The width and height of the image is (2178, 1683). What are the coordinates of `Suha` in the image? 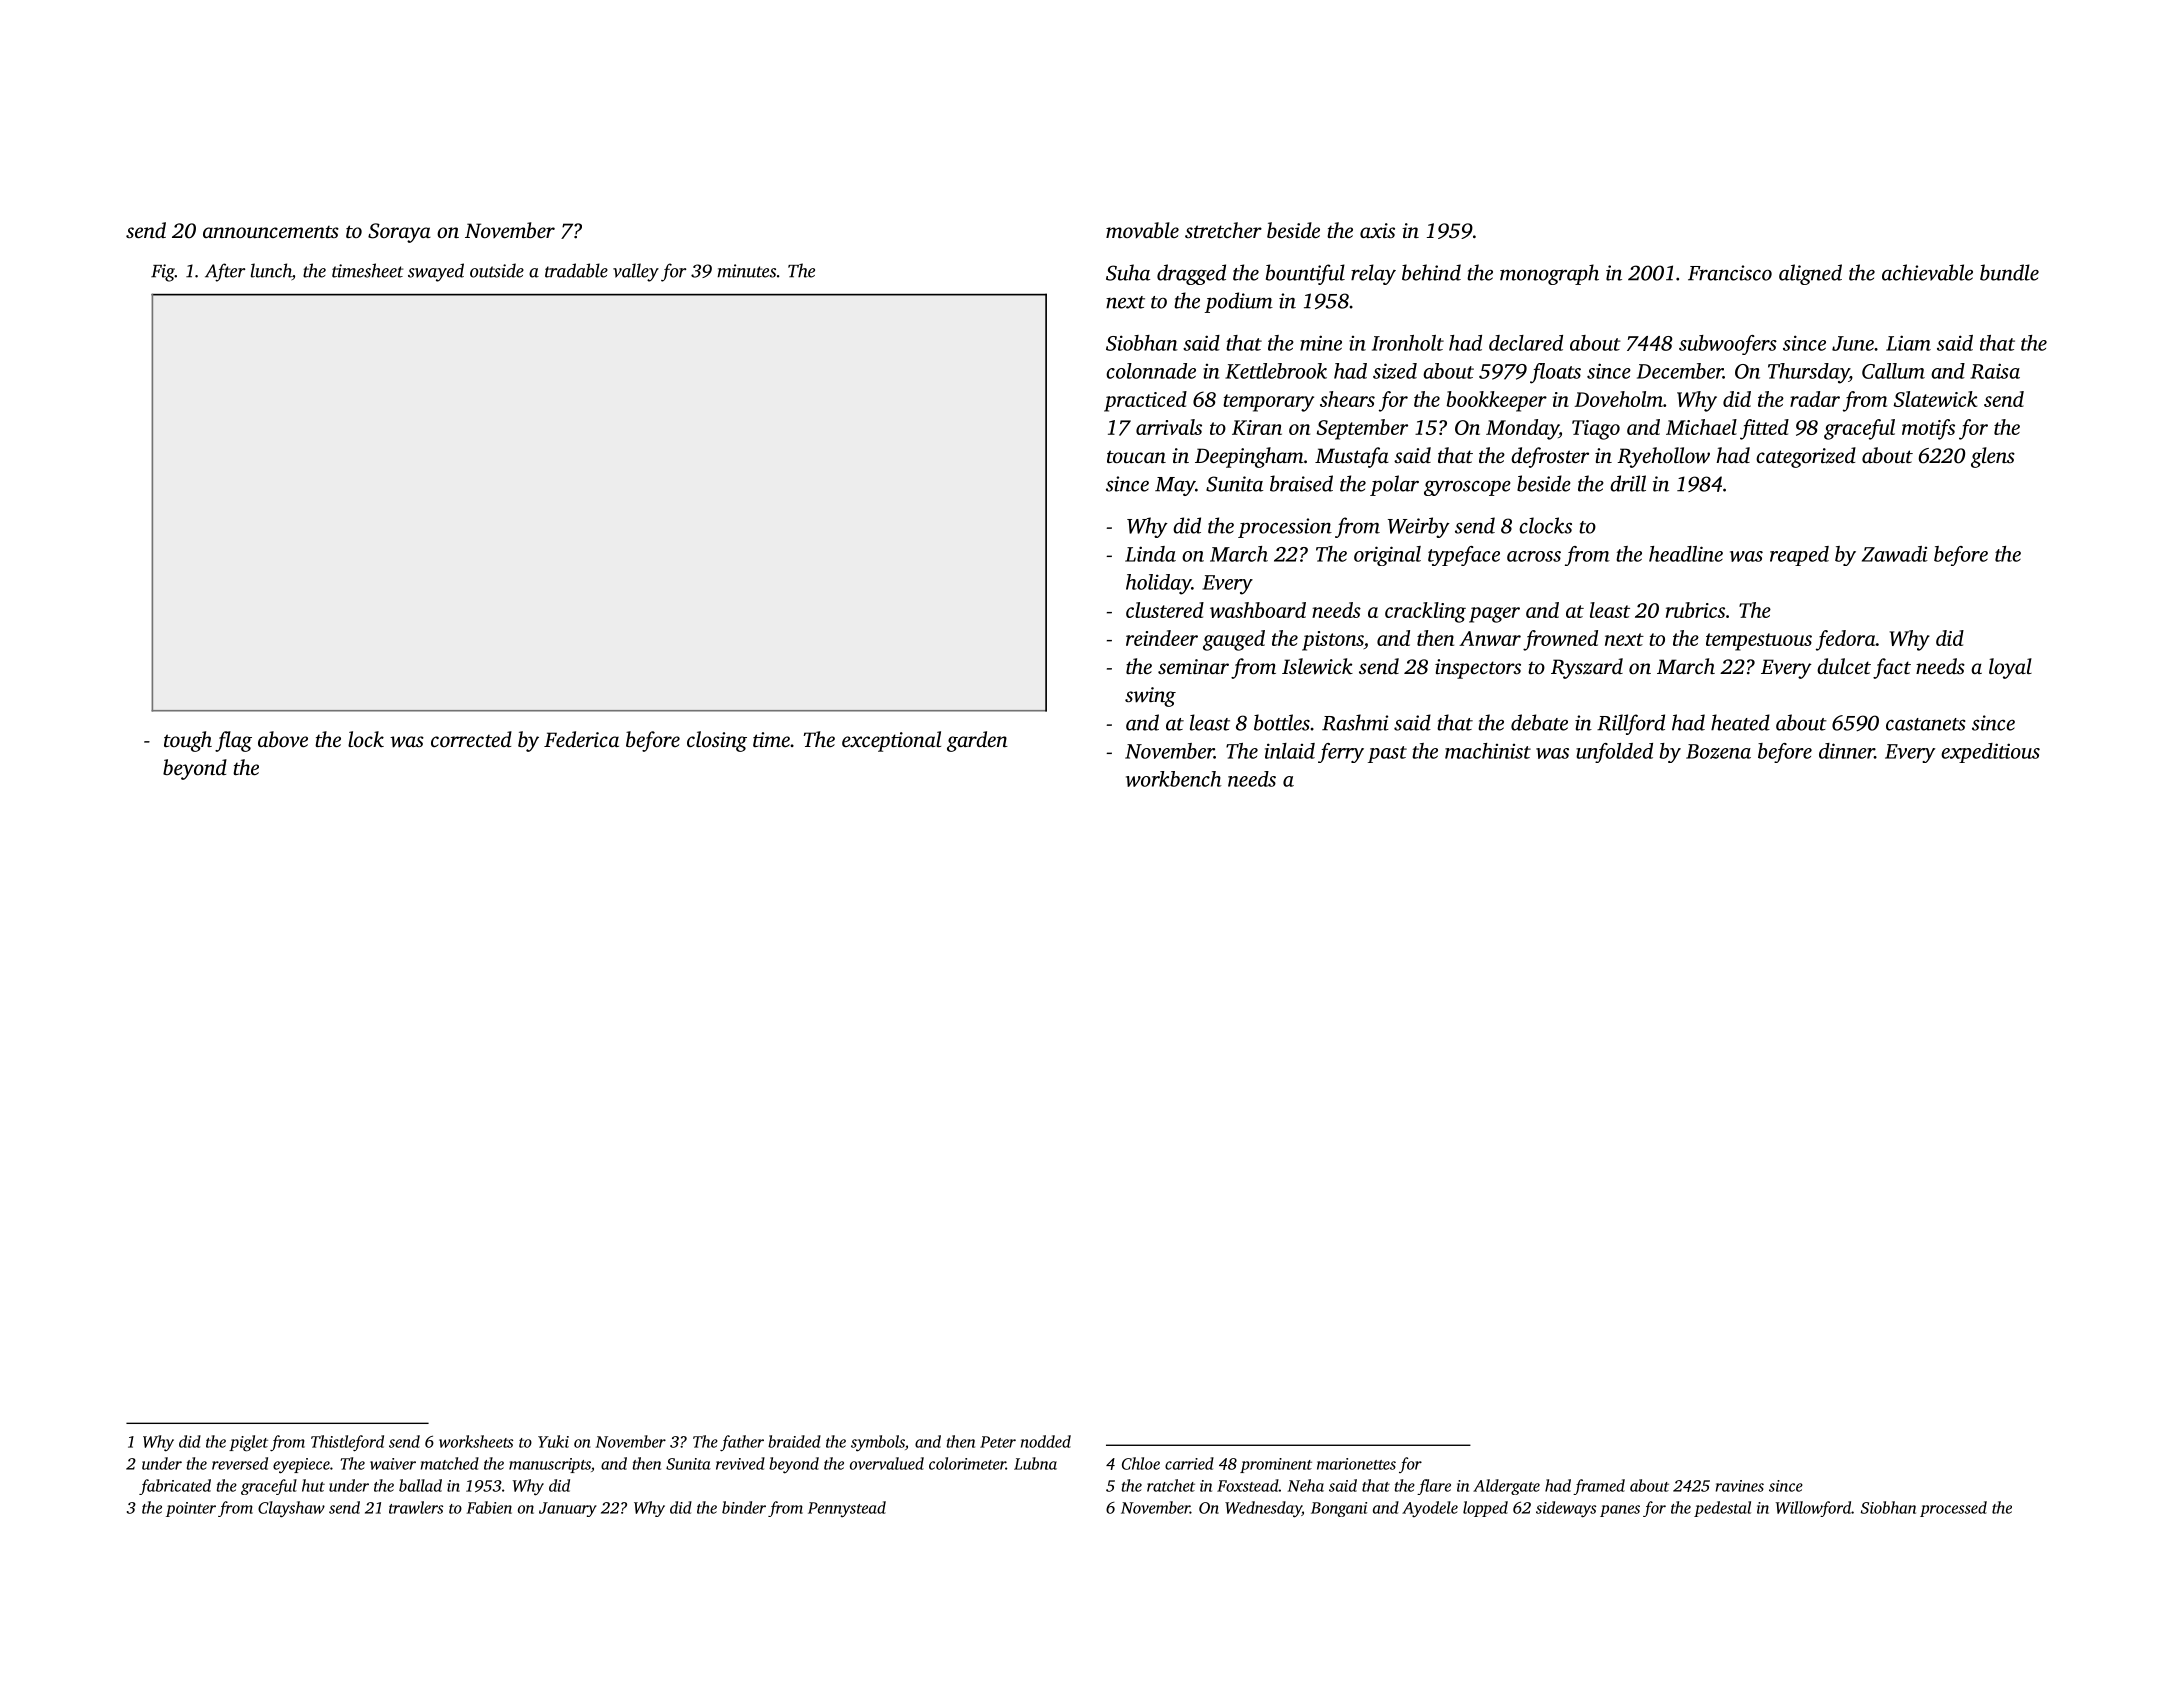 It's located at (1128, 272).
